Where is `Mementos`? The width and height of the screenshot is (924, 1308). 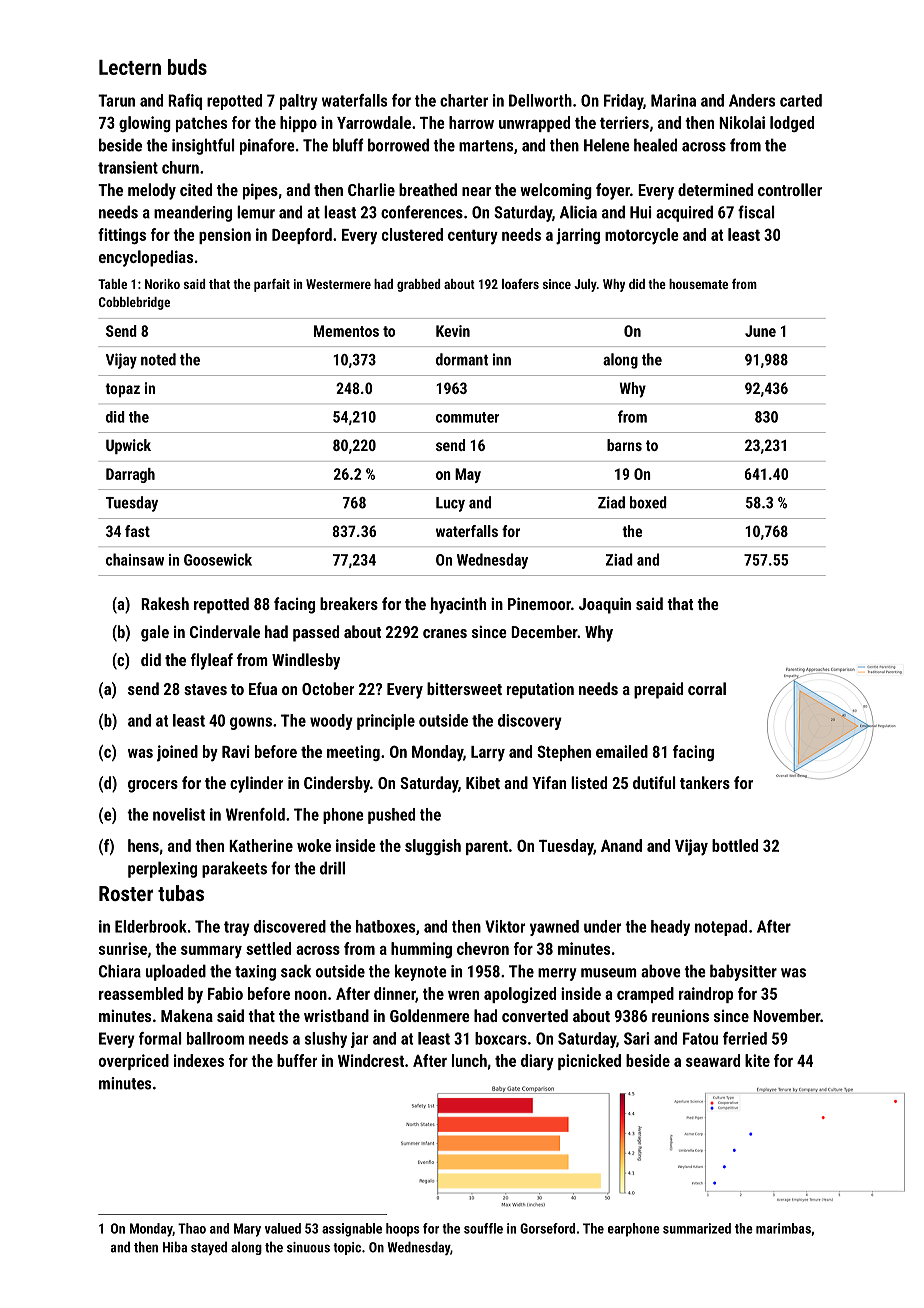
Mementos is located at coordinates (346, 331).
